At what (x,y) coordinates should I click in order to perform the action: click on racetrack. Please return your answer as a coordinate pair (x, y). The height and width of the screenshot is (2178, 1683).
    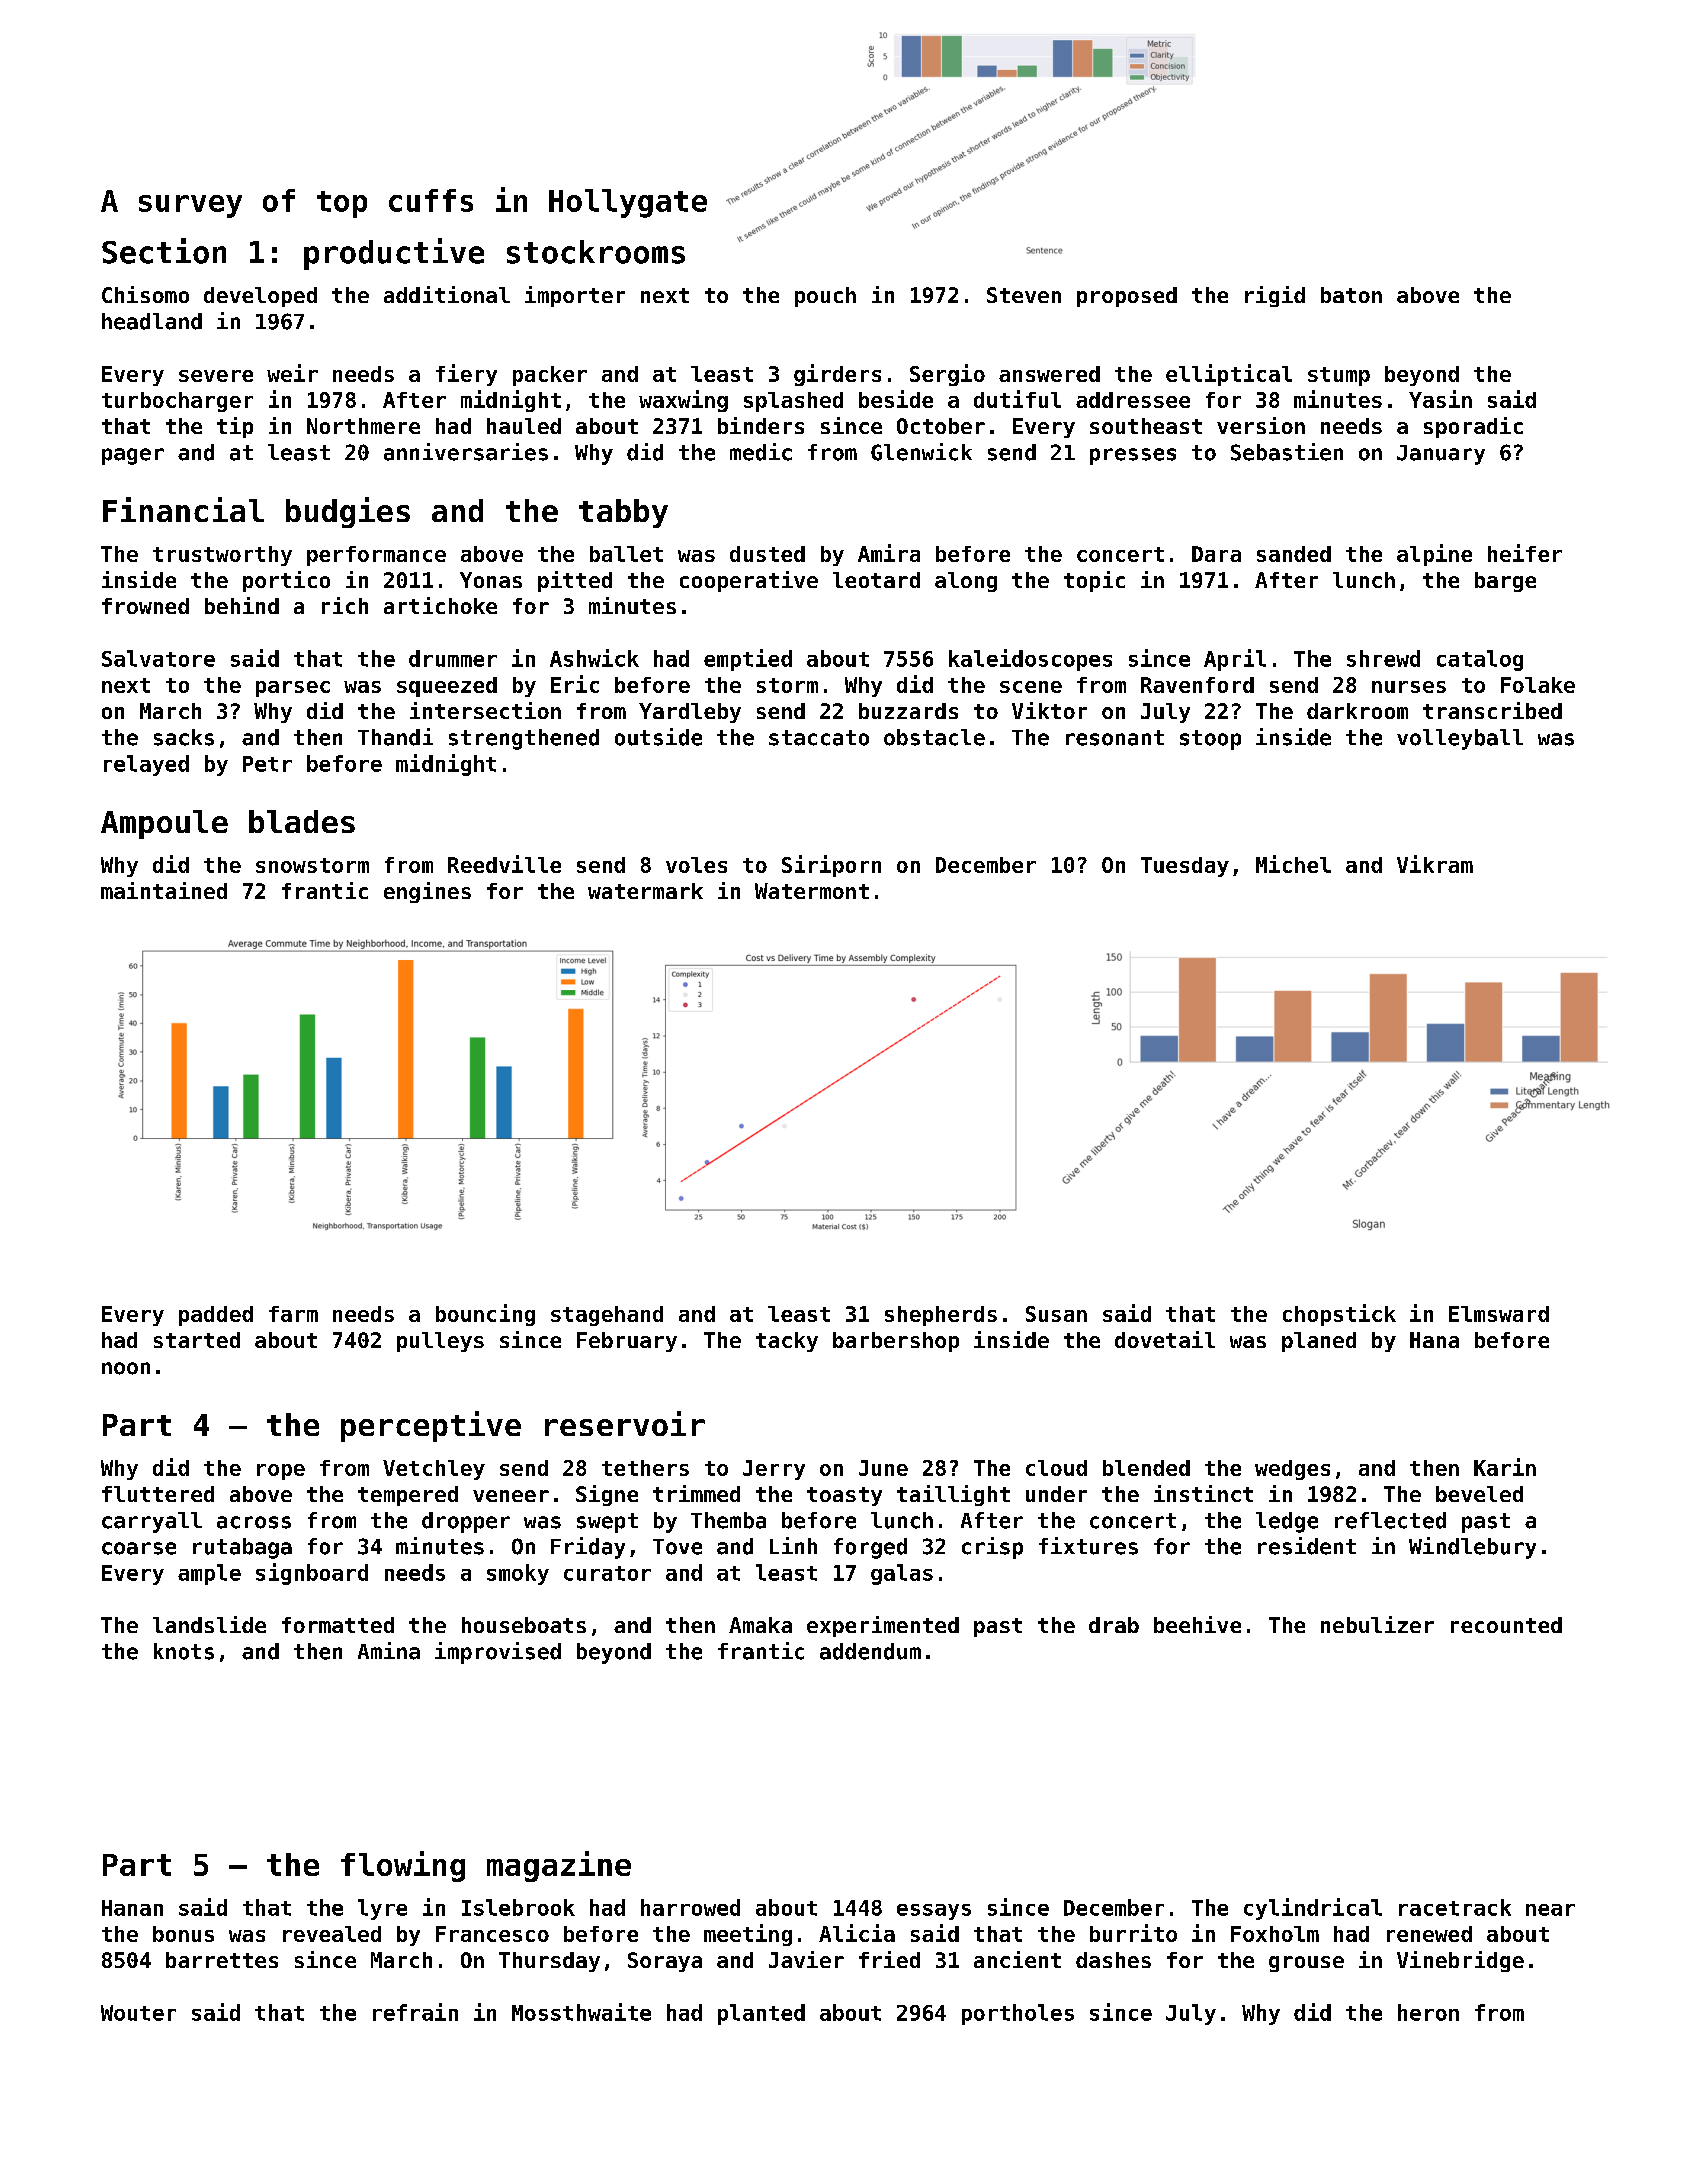
    Looking at the image, I should click on (1455, 1907).
